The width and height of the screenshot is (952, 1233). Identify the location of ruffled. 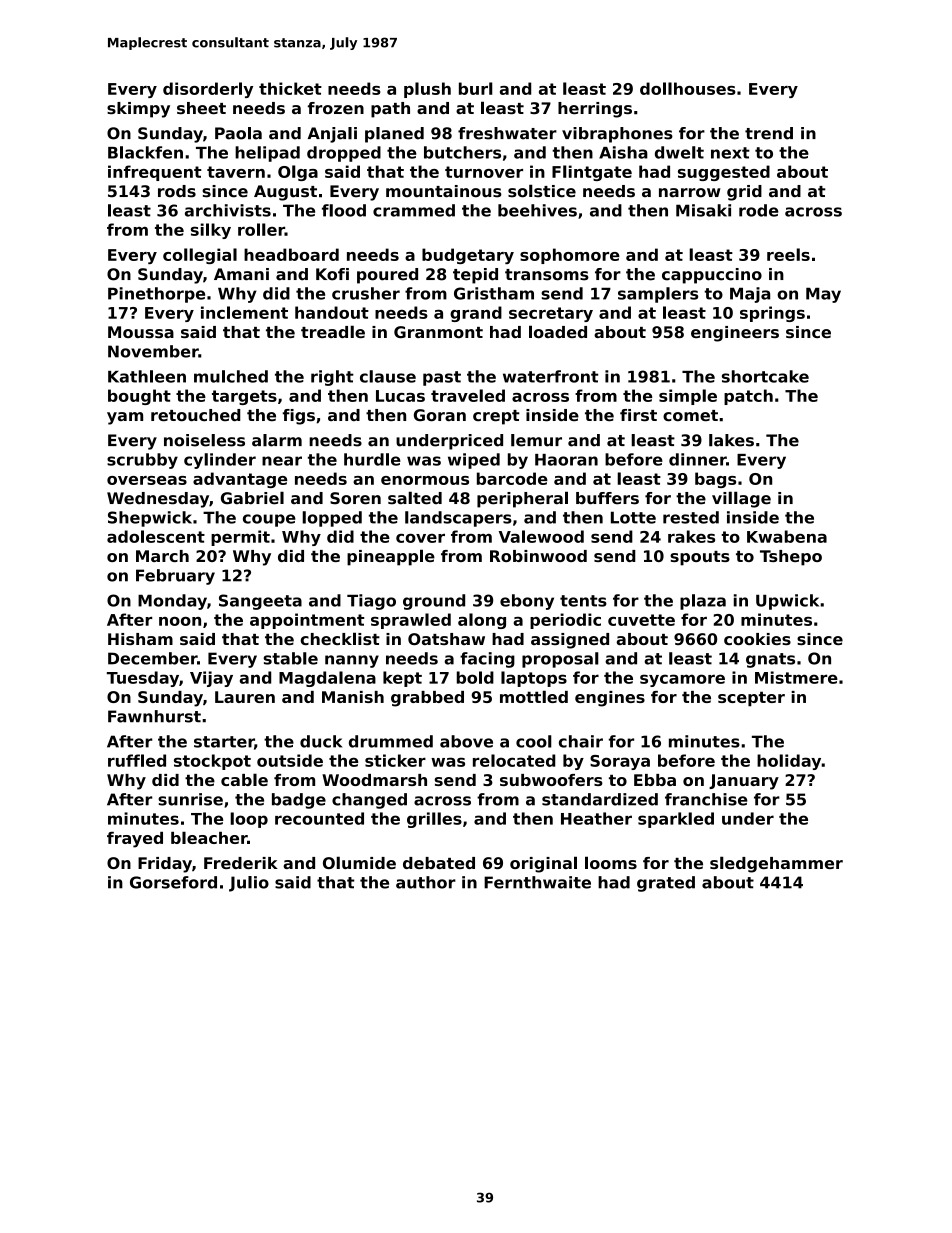
(137, 760).
